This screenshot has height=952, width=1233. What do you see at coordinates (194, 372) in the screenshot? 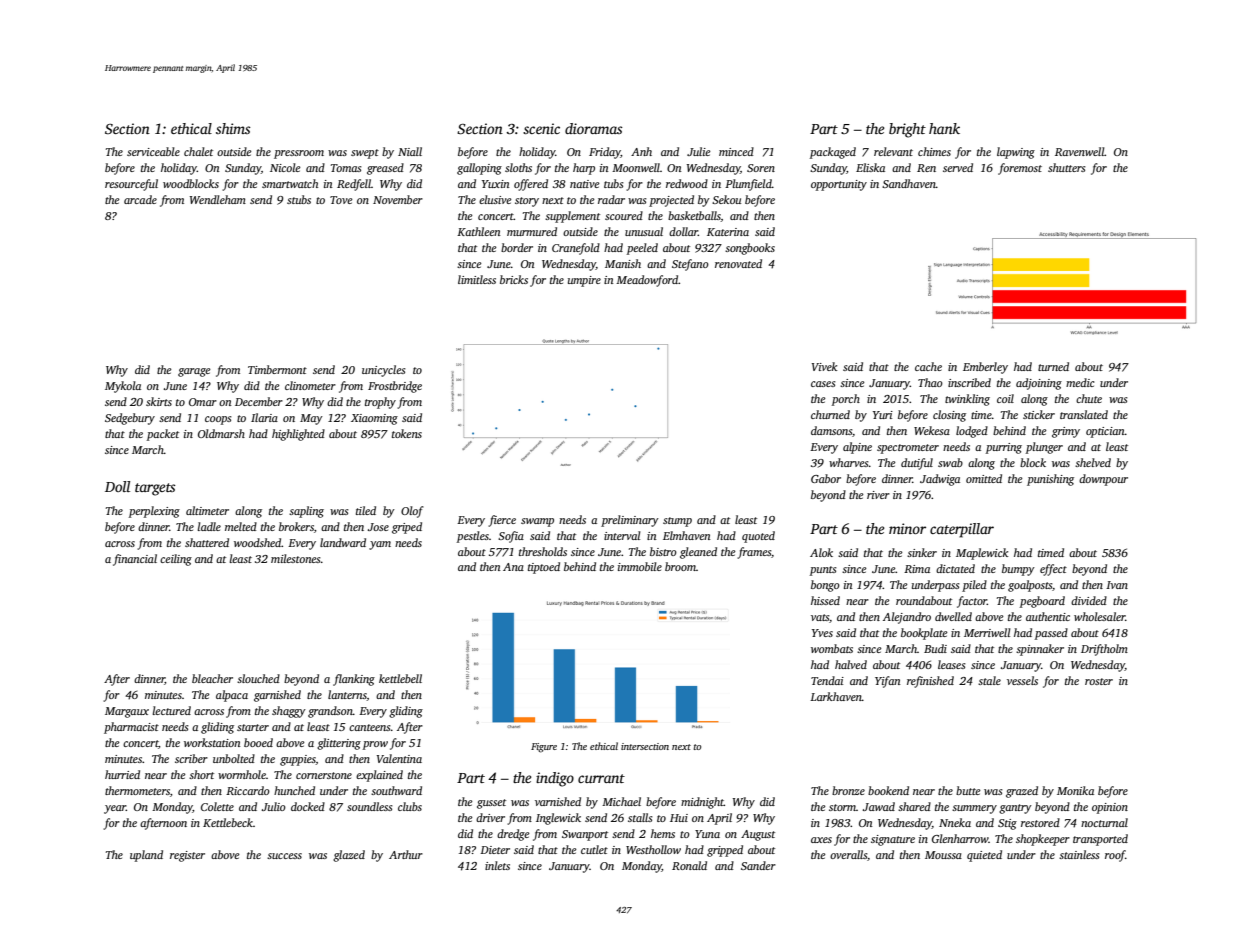
I see `garage` at bounding box center [194, 372].
